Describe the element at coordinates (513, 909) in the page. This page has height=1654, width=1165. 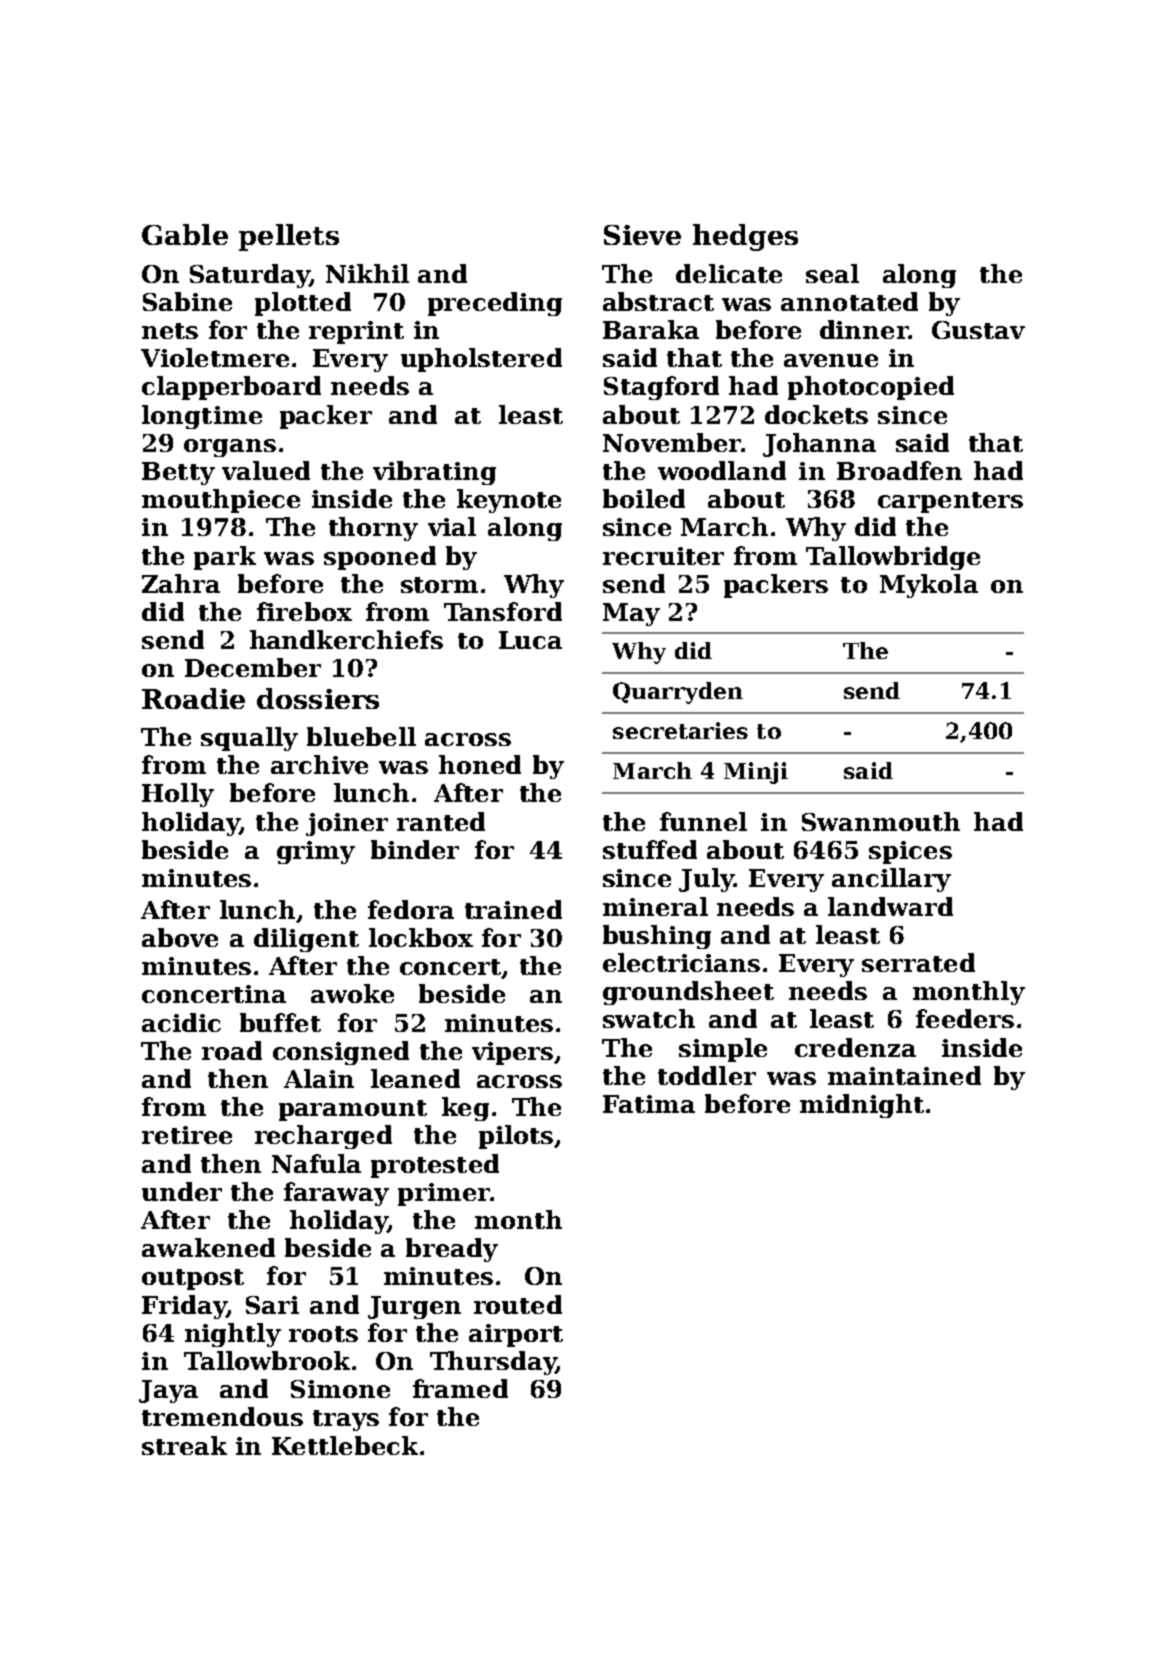
I see `trained` at that location.
